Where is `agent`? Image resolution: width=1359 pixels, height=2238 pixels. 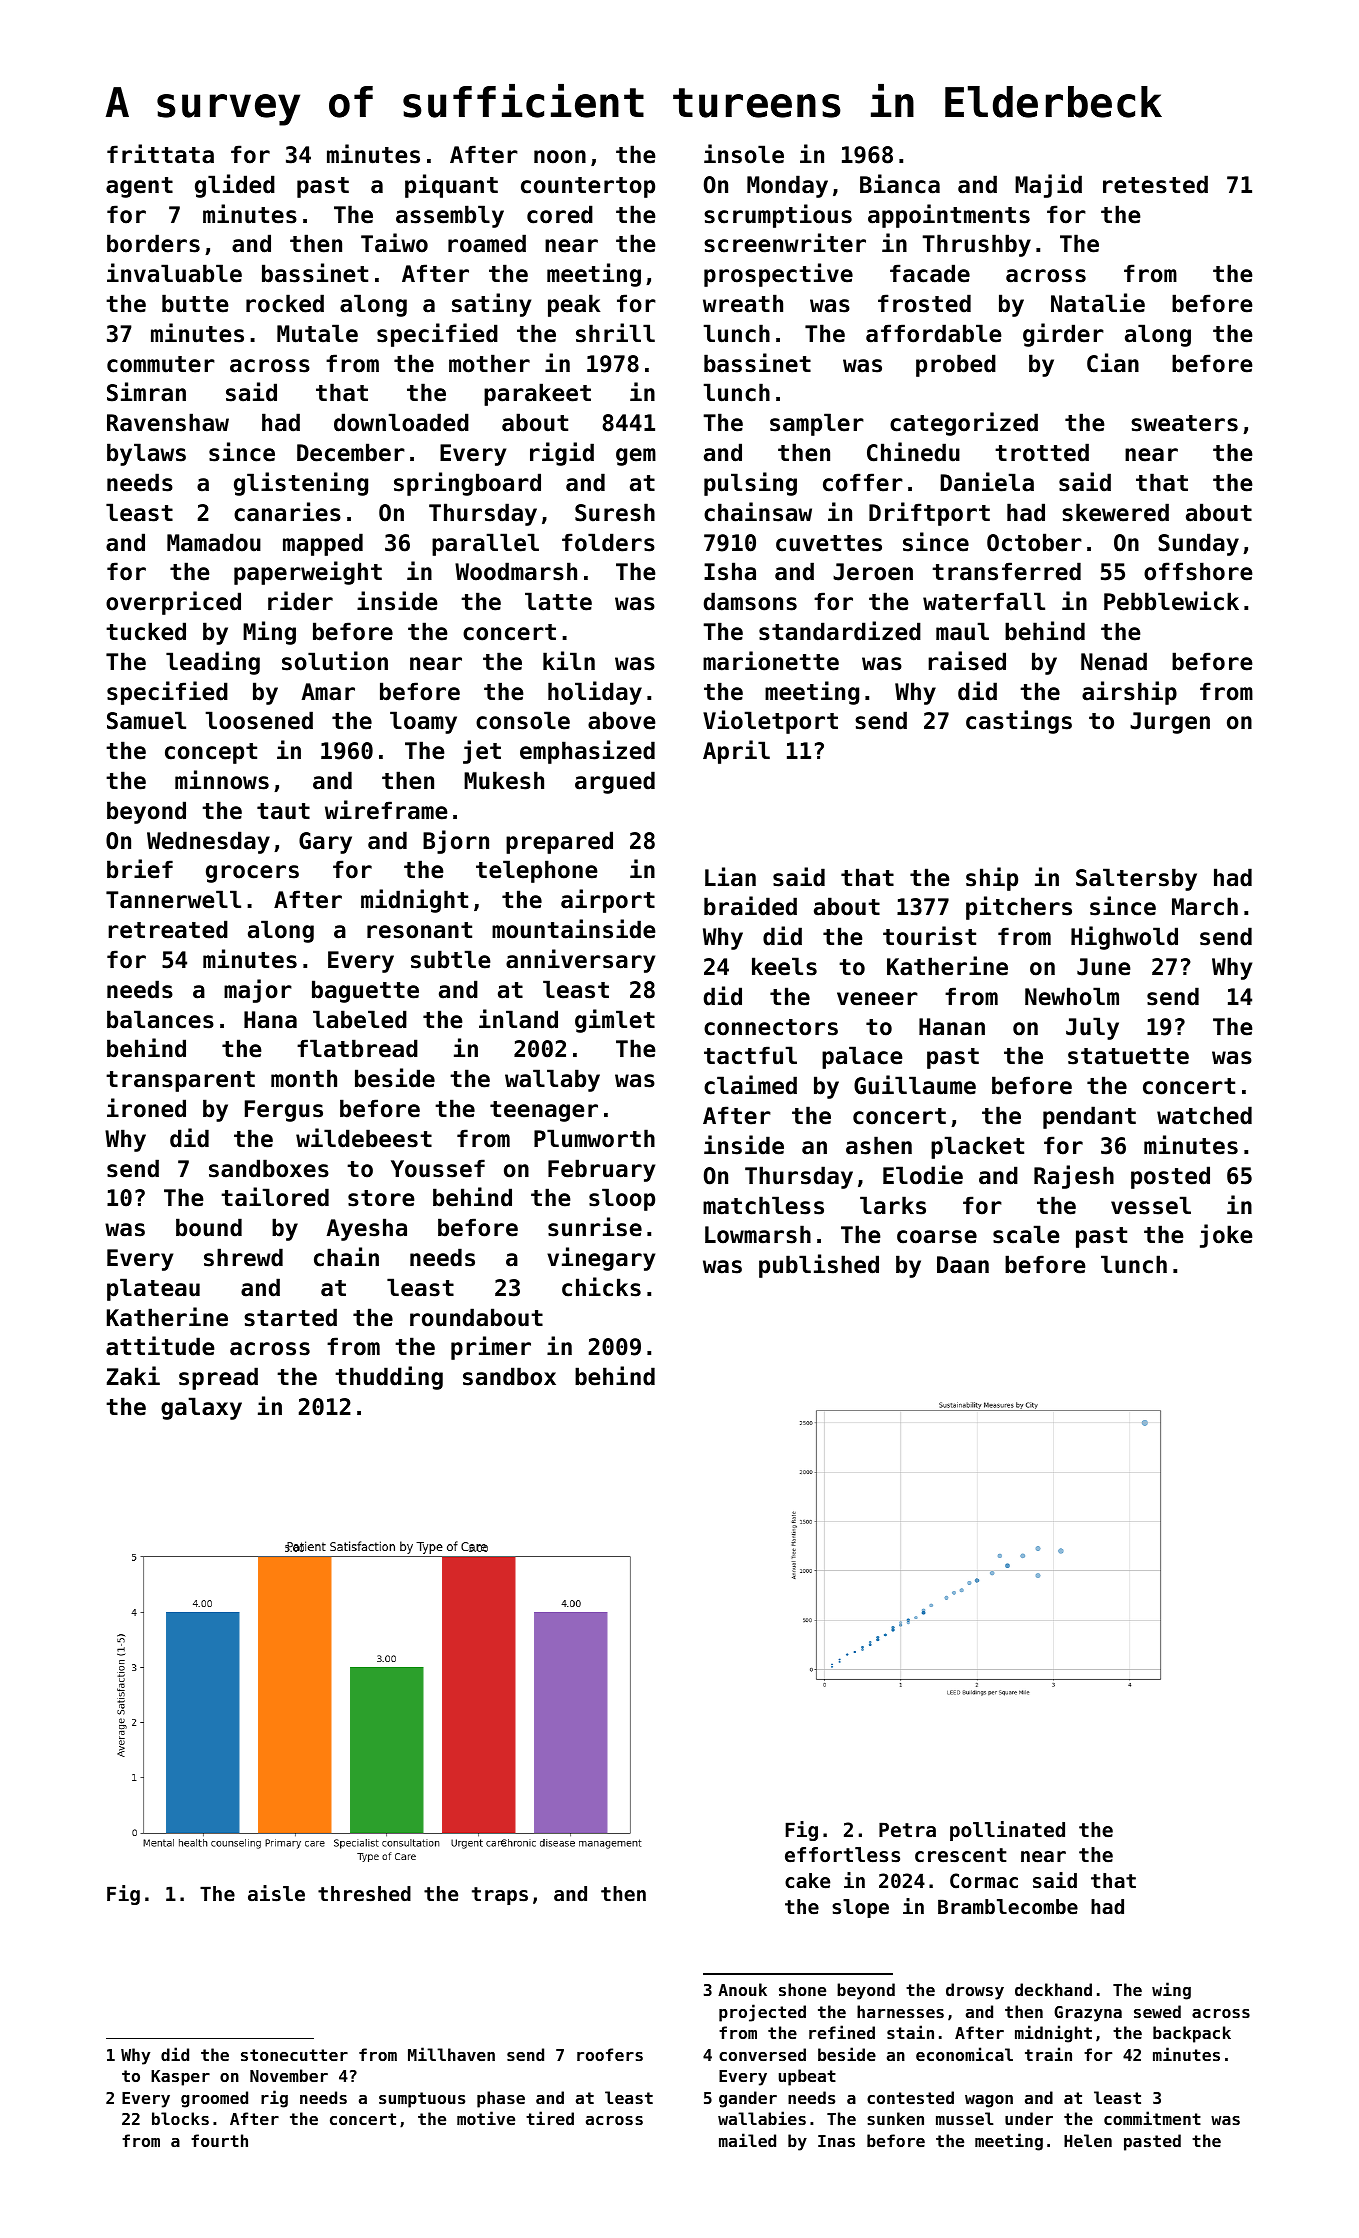 agent is located at coordinates (139, 187).
